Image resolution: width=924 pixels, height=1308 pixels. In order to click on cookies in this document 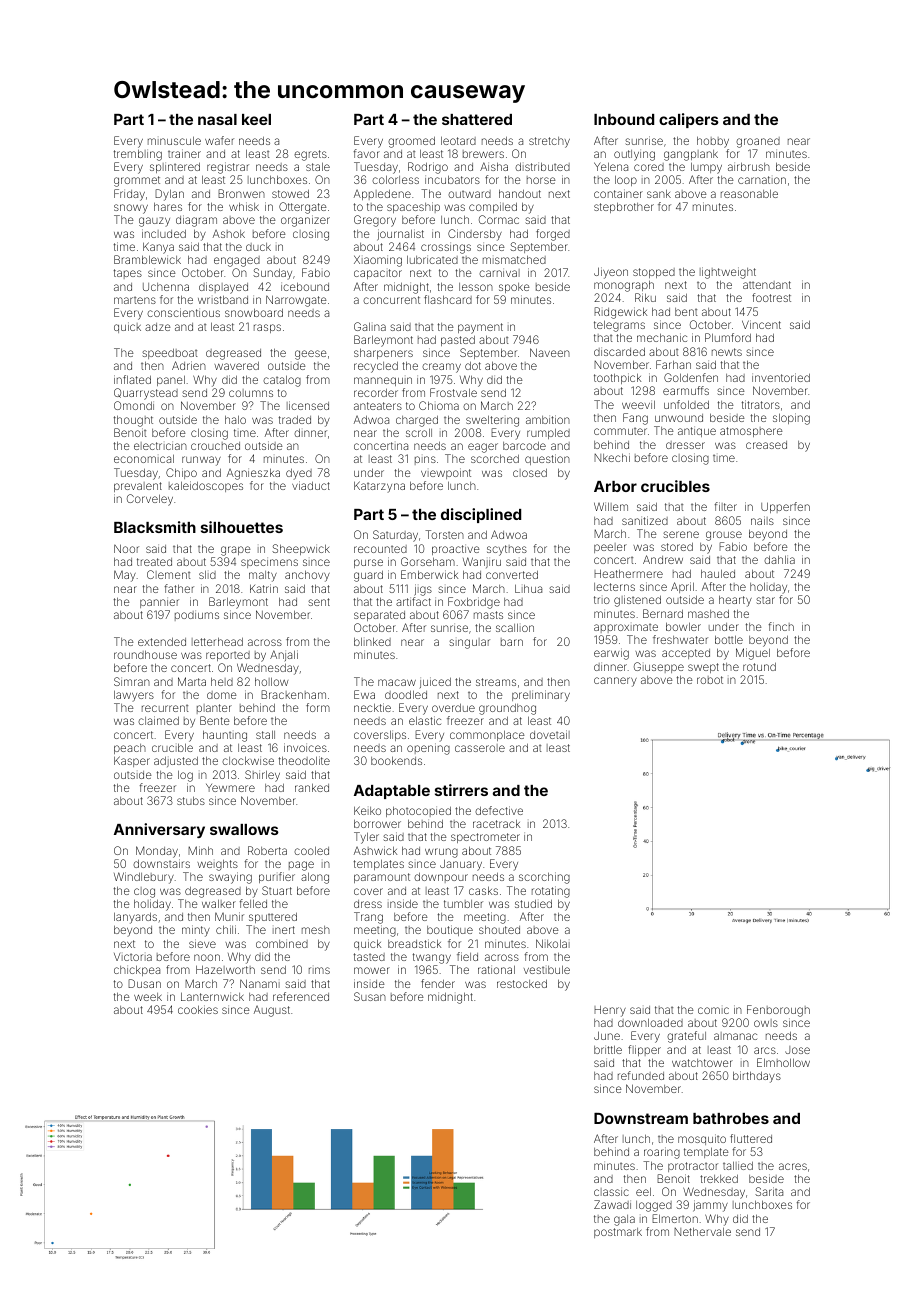, I will do `click(198, 1009)`.
